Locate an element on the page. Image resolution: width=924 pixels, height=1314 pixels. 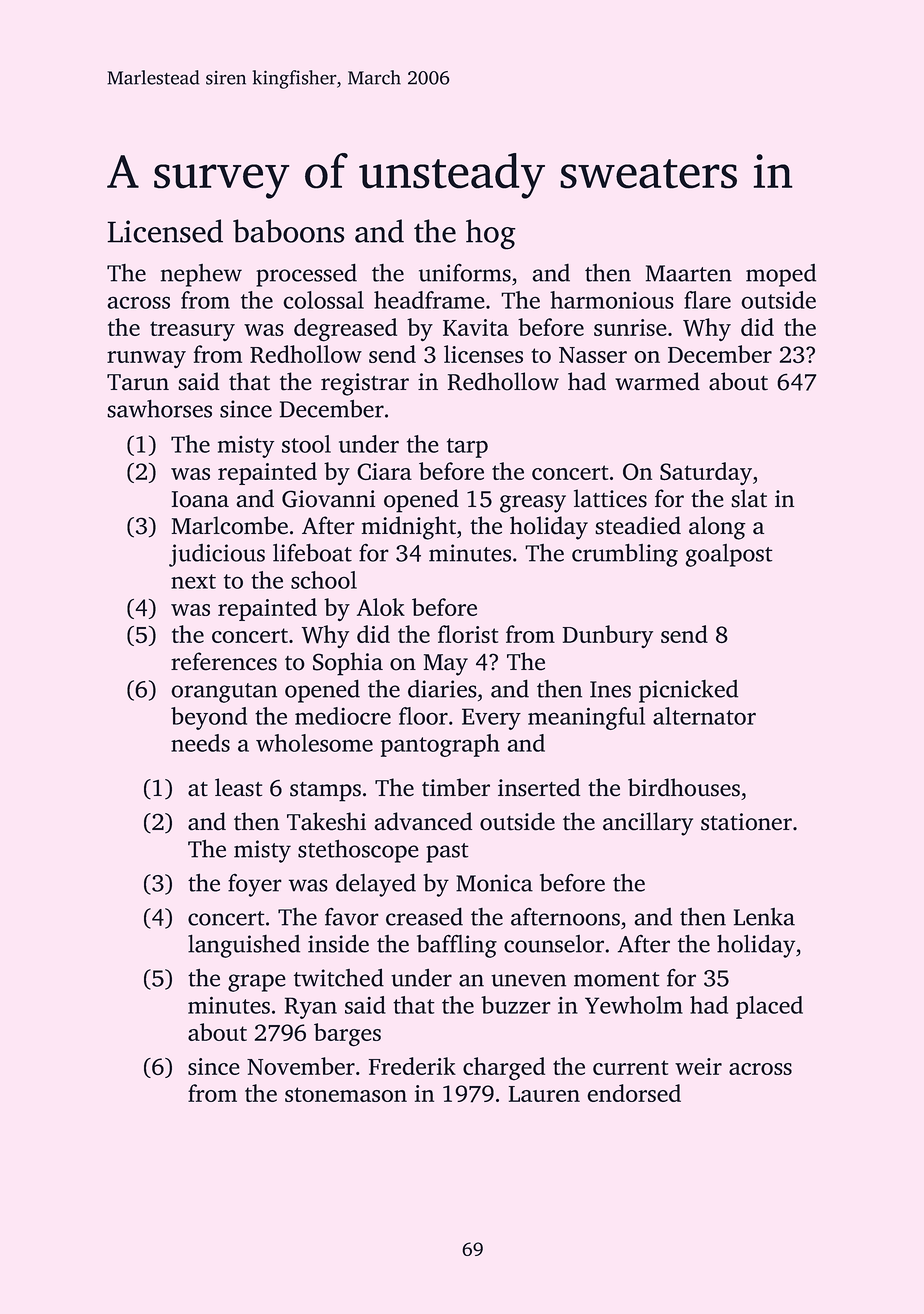
November is located at coordinates (301, 1066).
